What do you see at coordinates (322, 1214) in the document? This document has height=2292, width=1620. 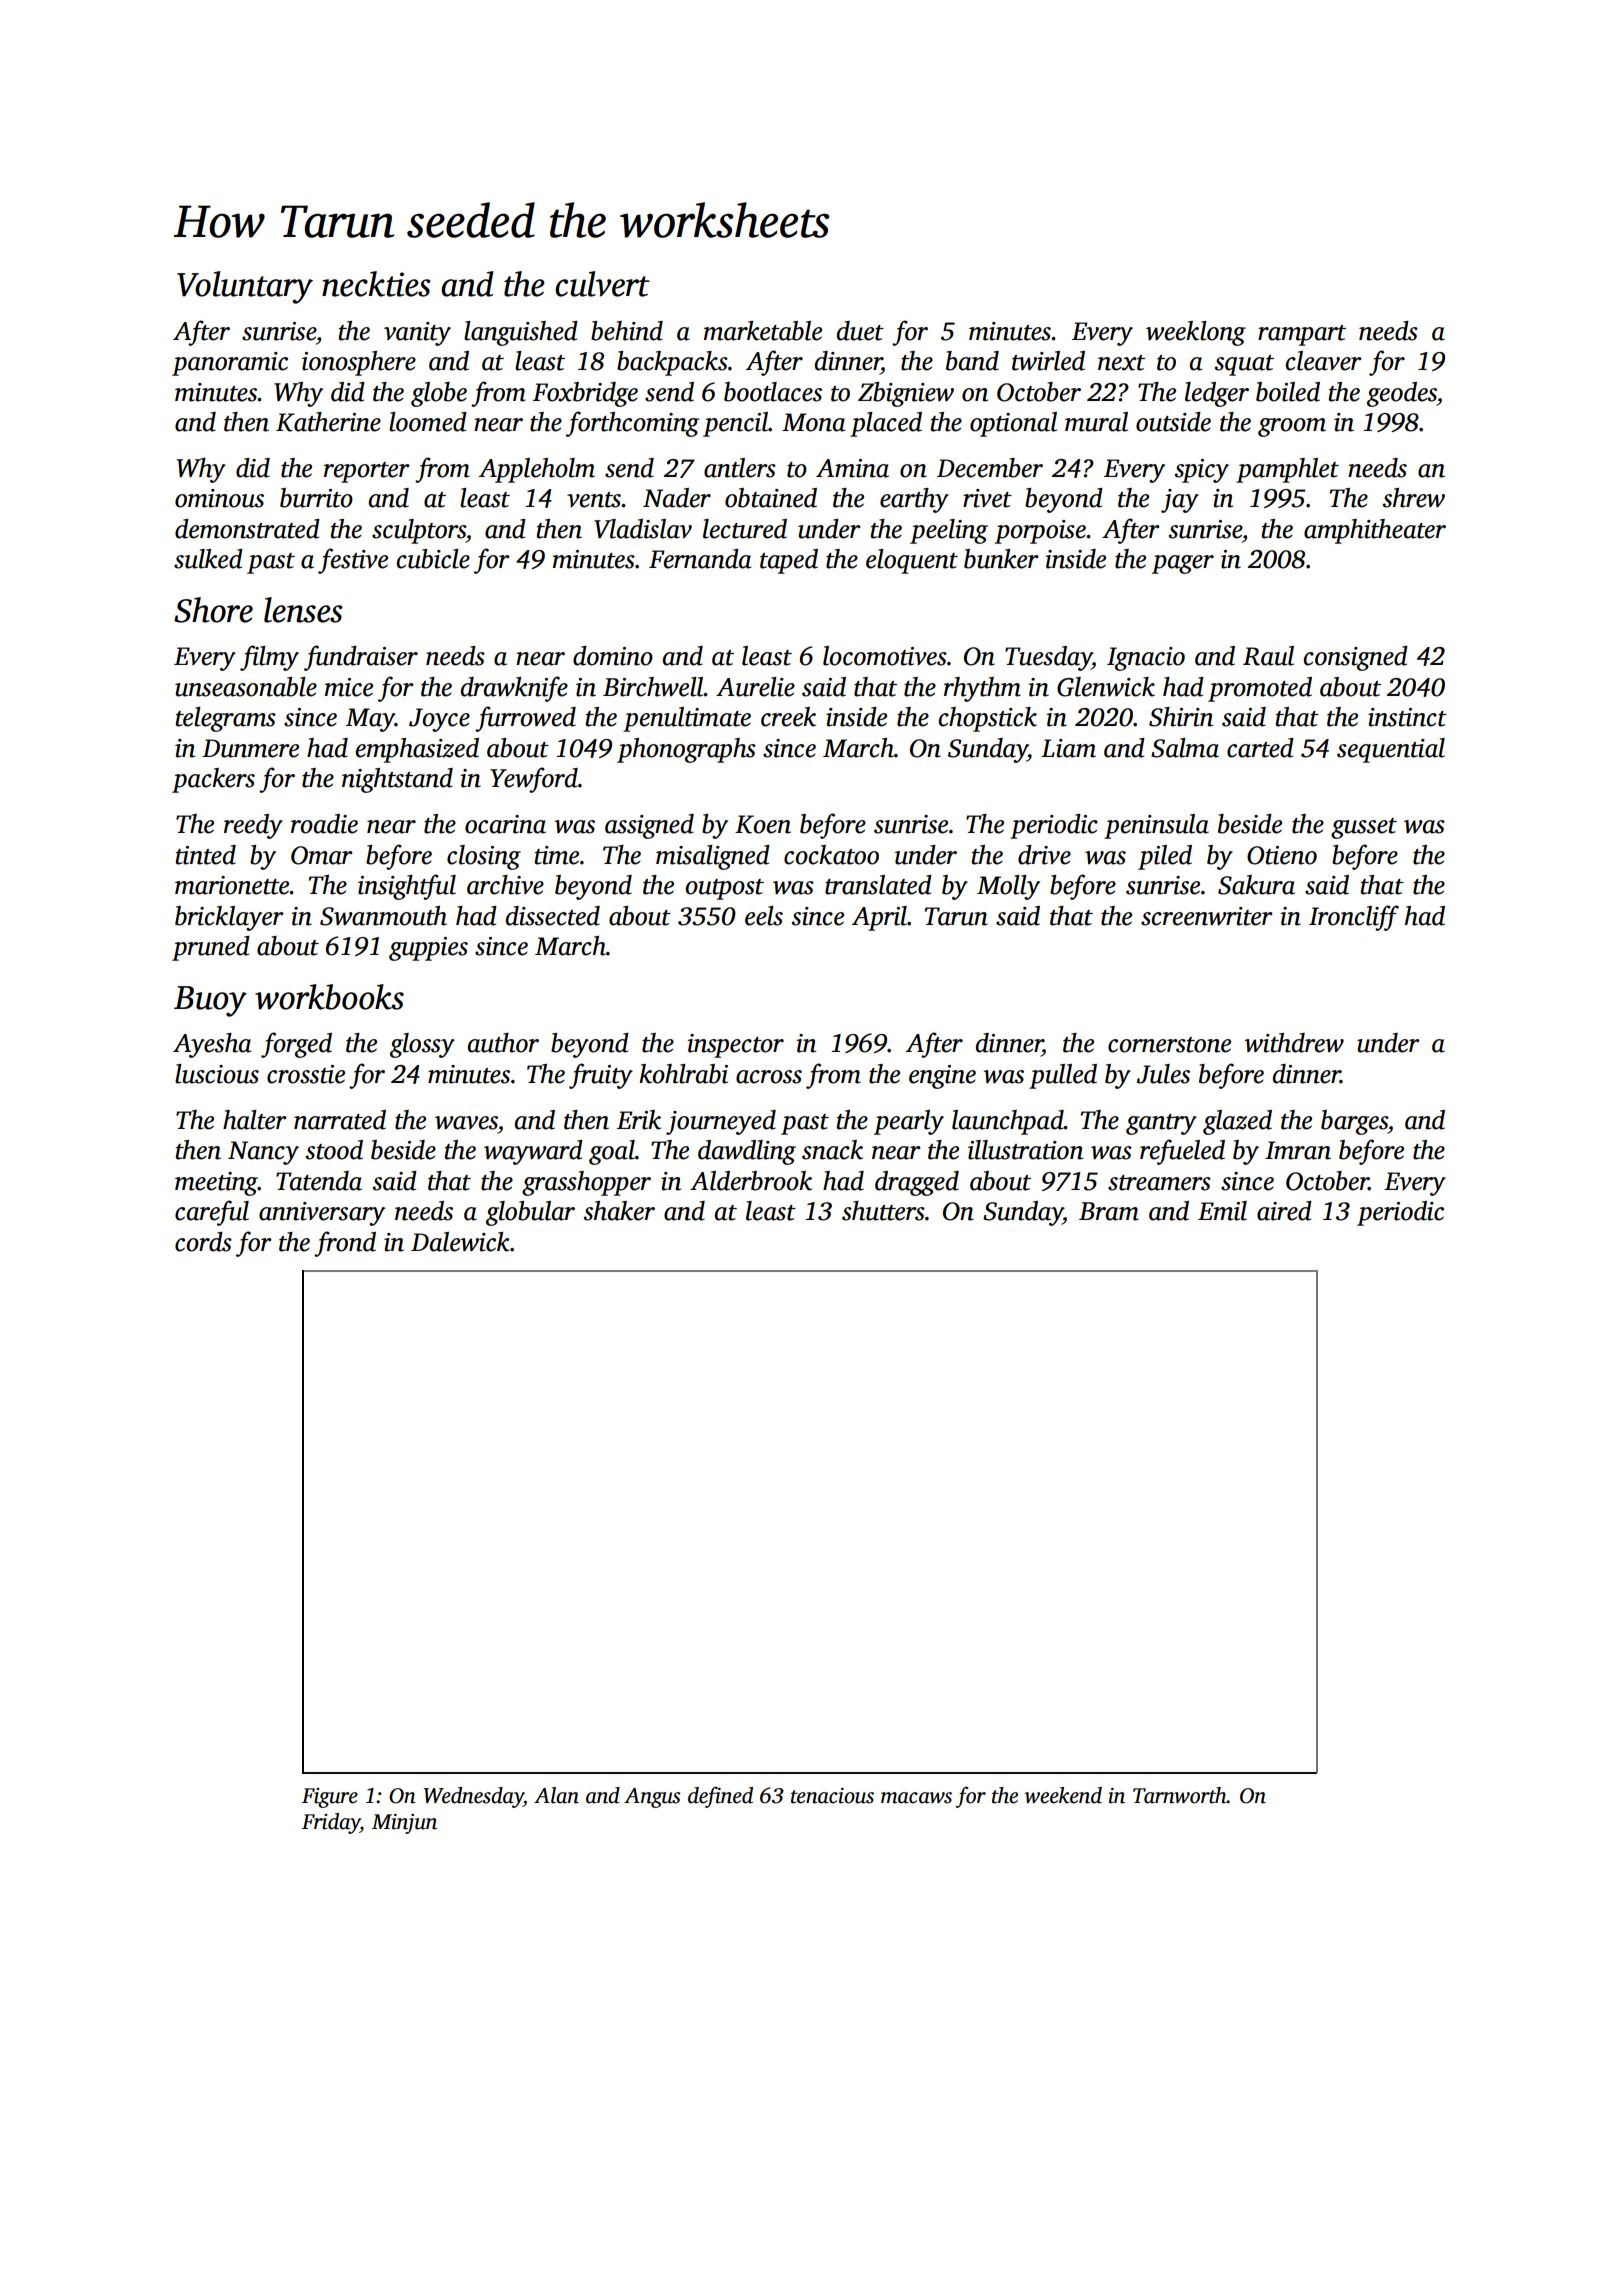 I see `anniversary` at bounding box center [322, 1214].
